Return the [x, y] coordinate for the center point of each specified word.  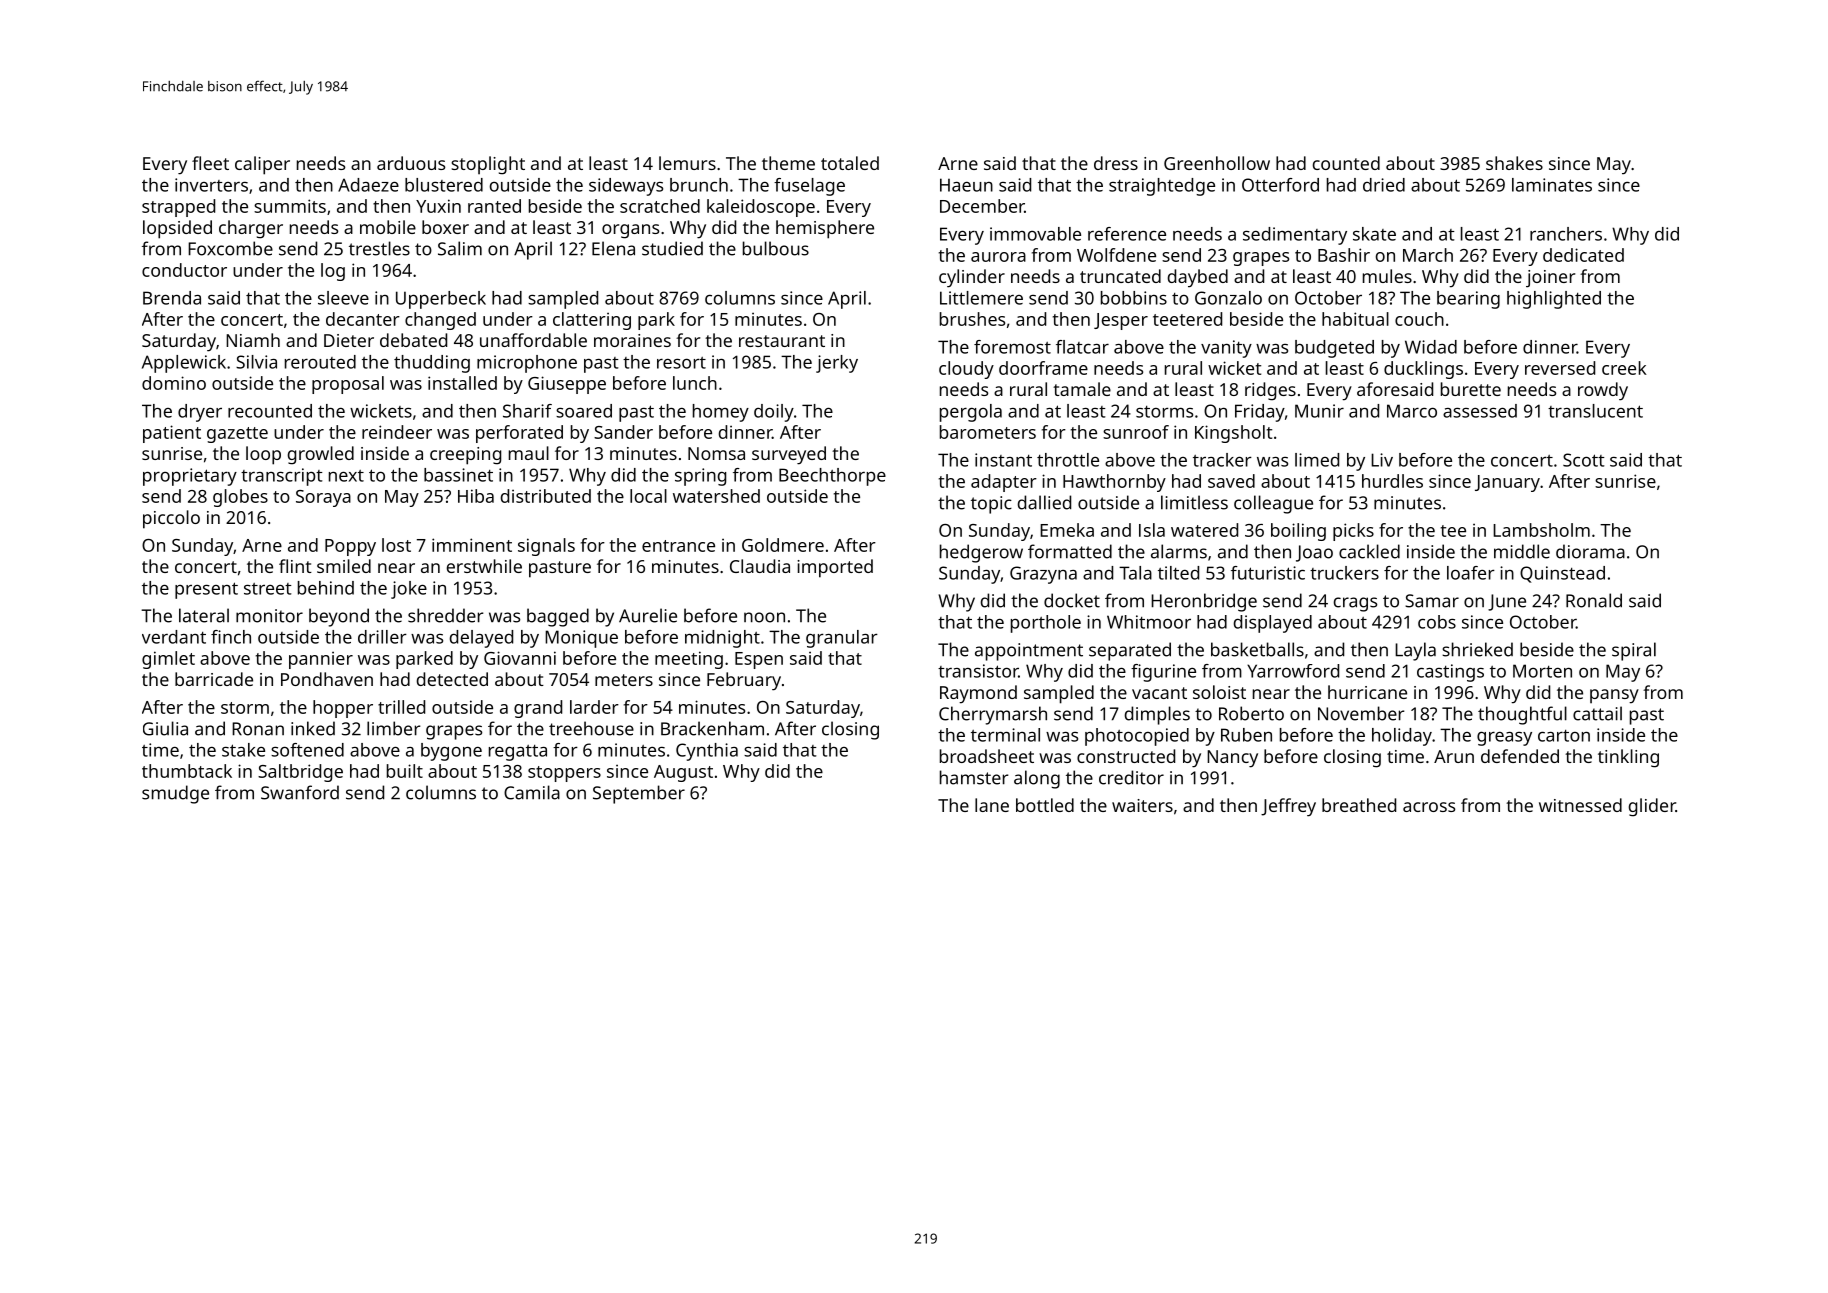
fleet [210, 163]
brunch [699, 185]
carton [1564, 736]
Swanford [300, 792]
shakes [1514, 163]
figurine [1163, 673]
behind [326, 588]
